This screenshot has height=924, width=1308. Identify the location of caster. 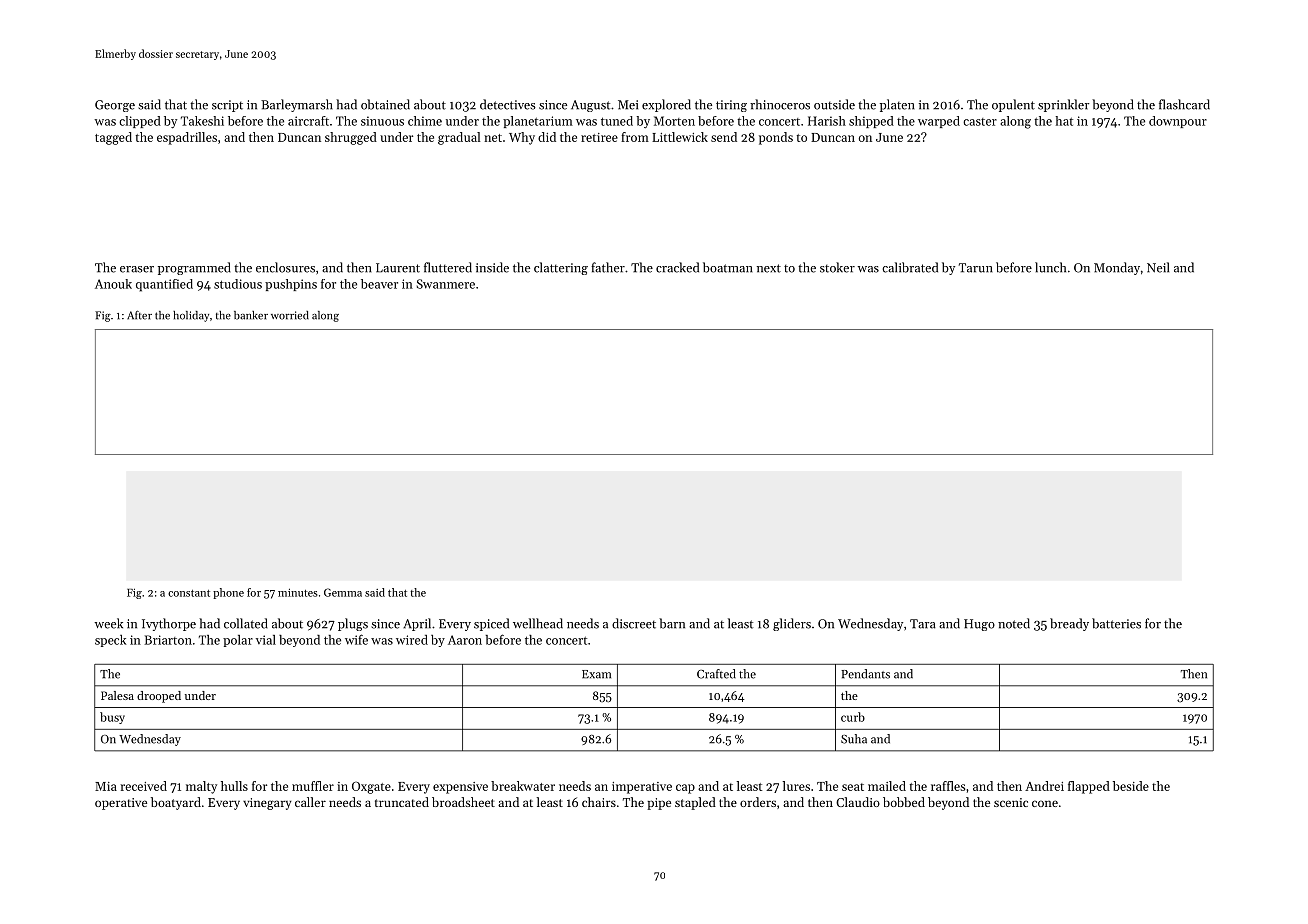
(980, 122).
